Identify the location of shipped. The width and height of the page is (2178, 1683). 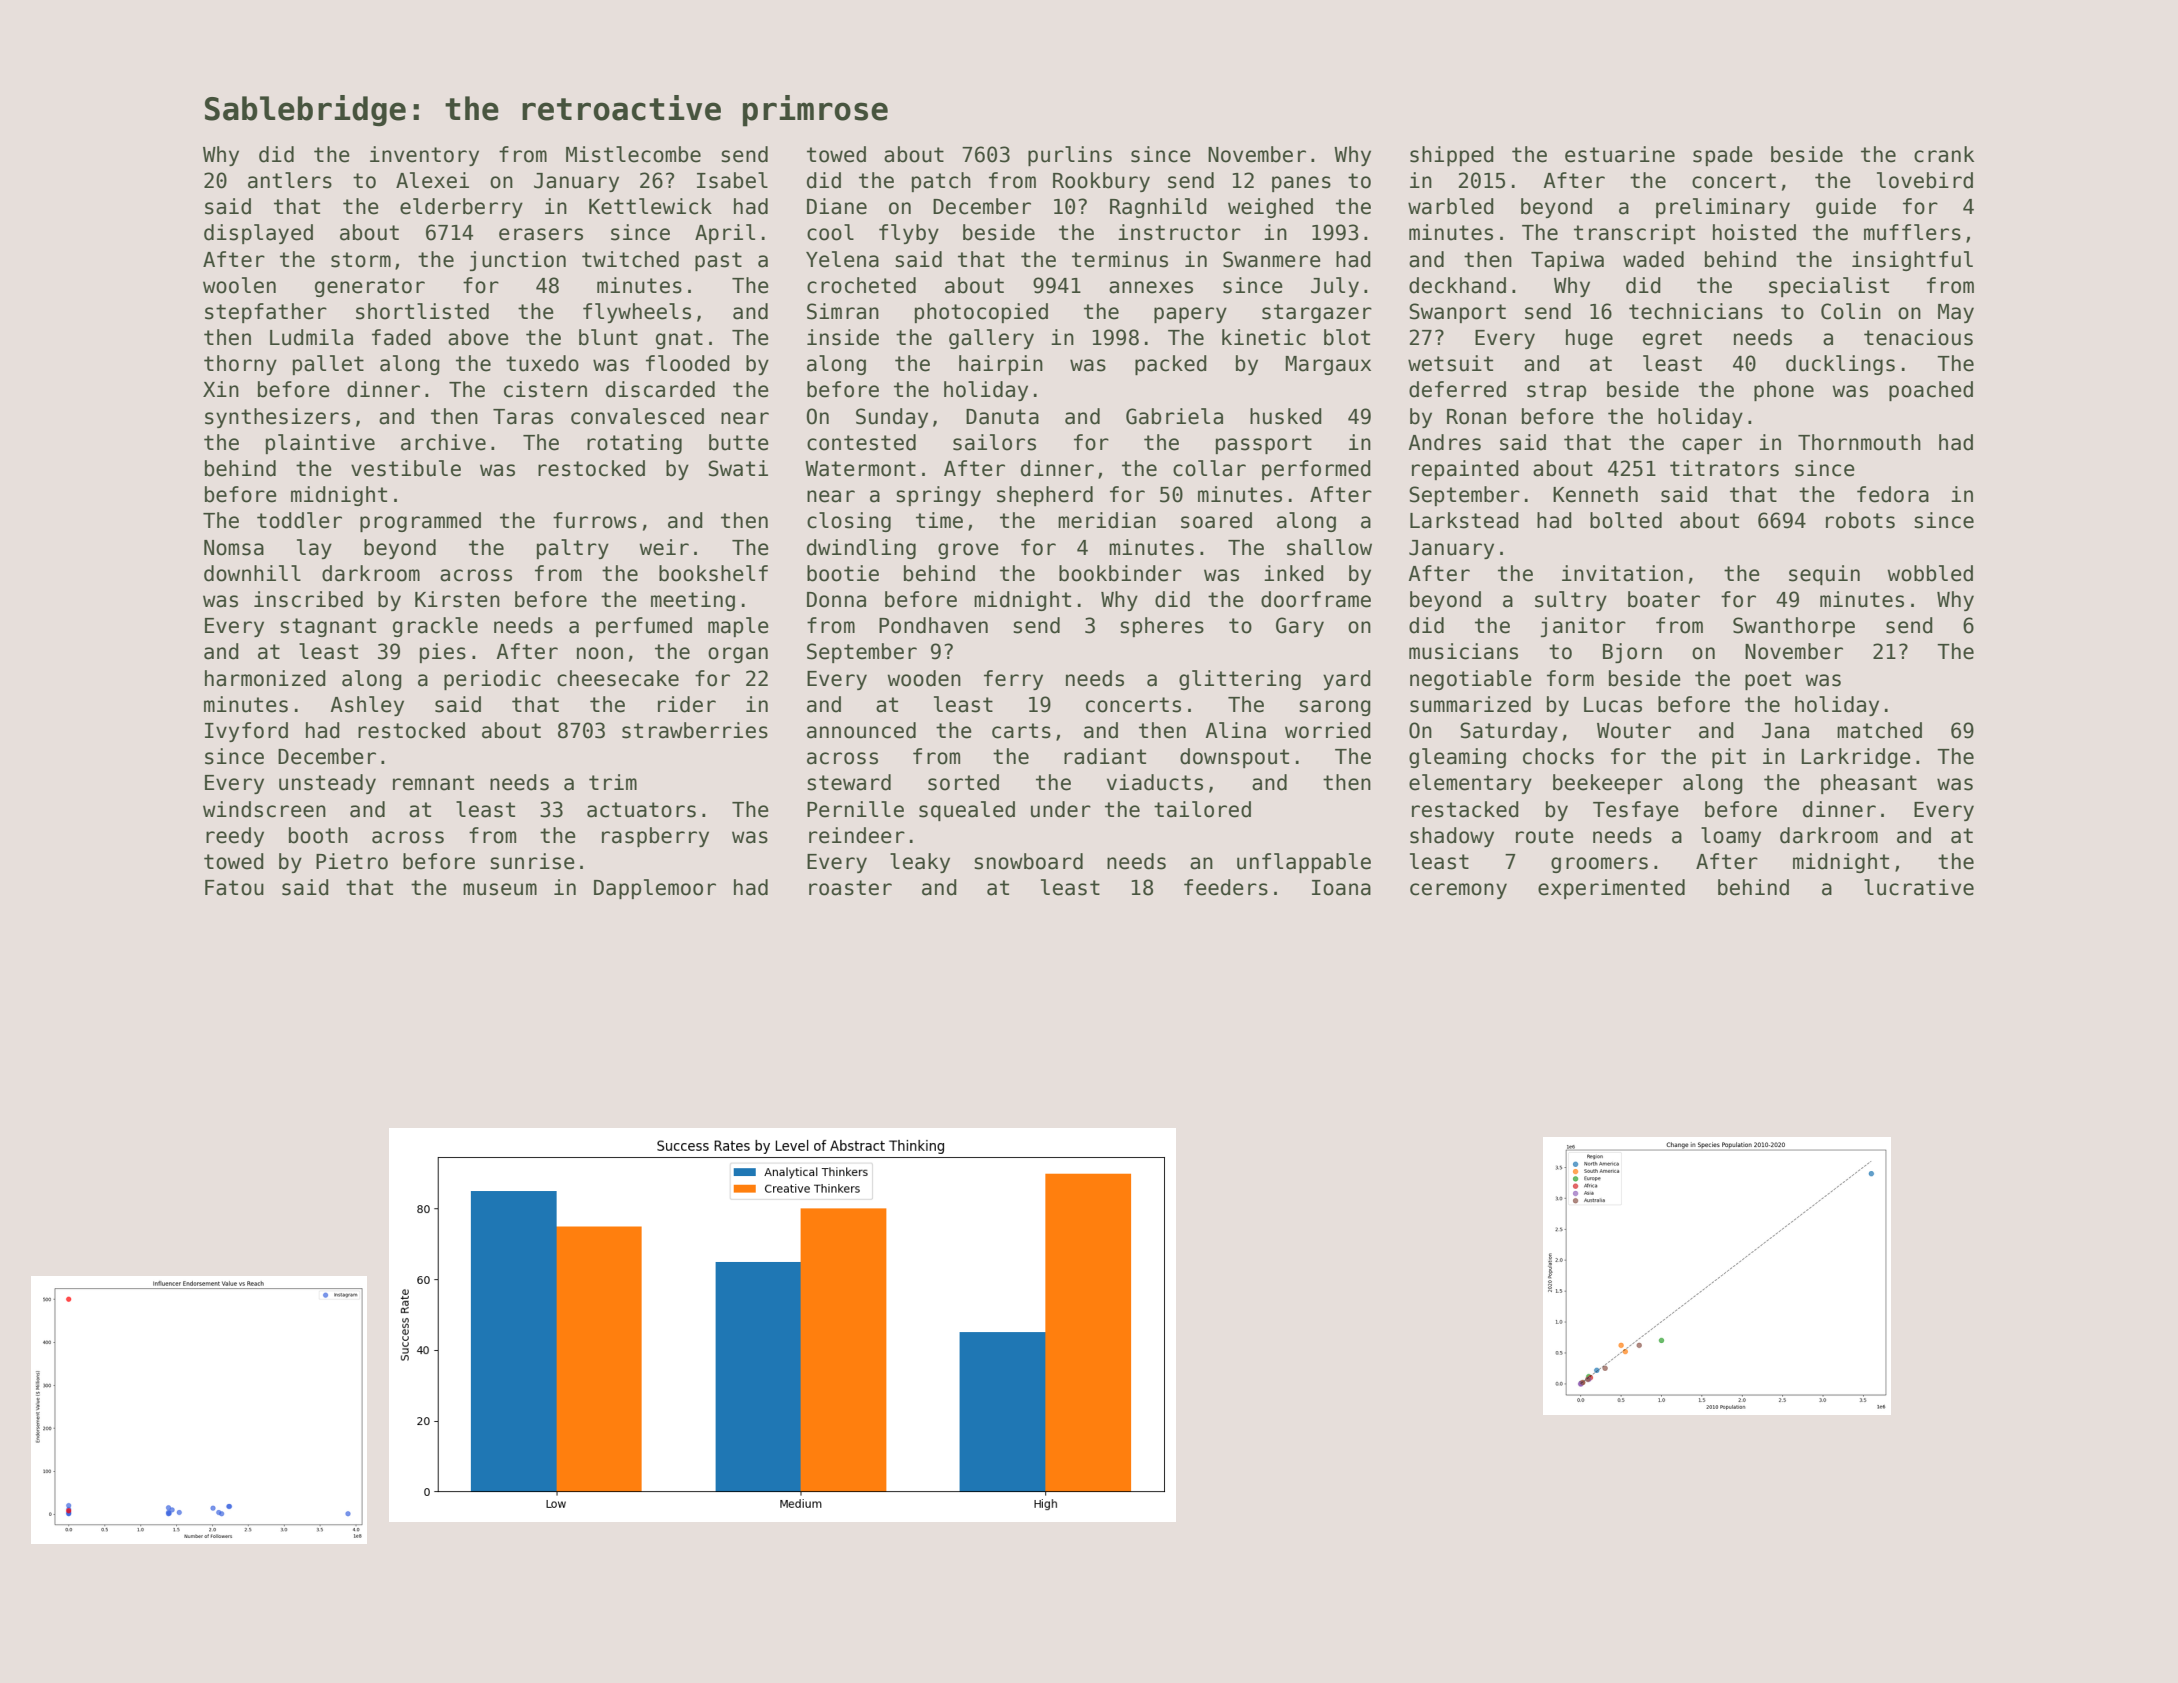
(1452, 156).
